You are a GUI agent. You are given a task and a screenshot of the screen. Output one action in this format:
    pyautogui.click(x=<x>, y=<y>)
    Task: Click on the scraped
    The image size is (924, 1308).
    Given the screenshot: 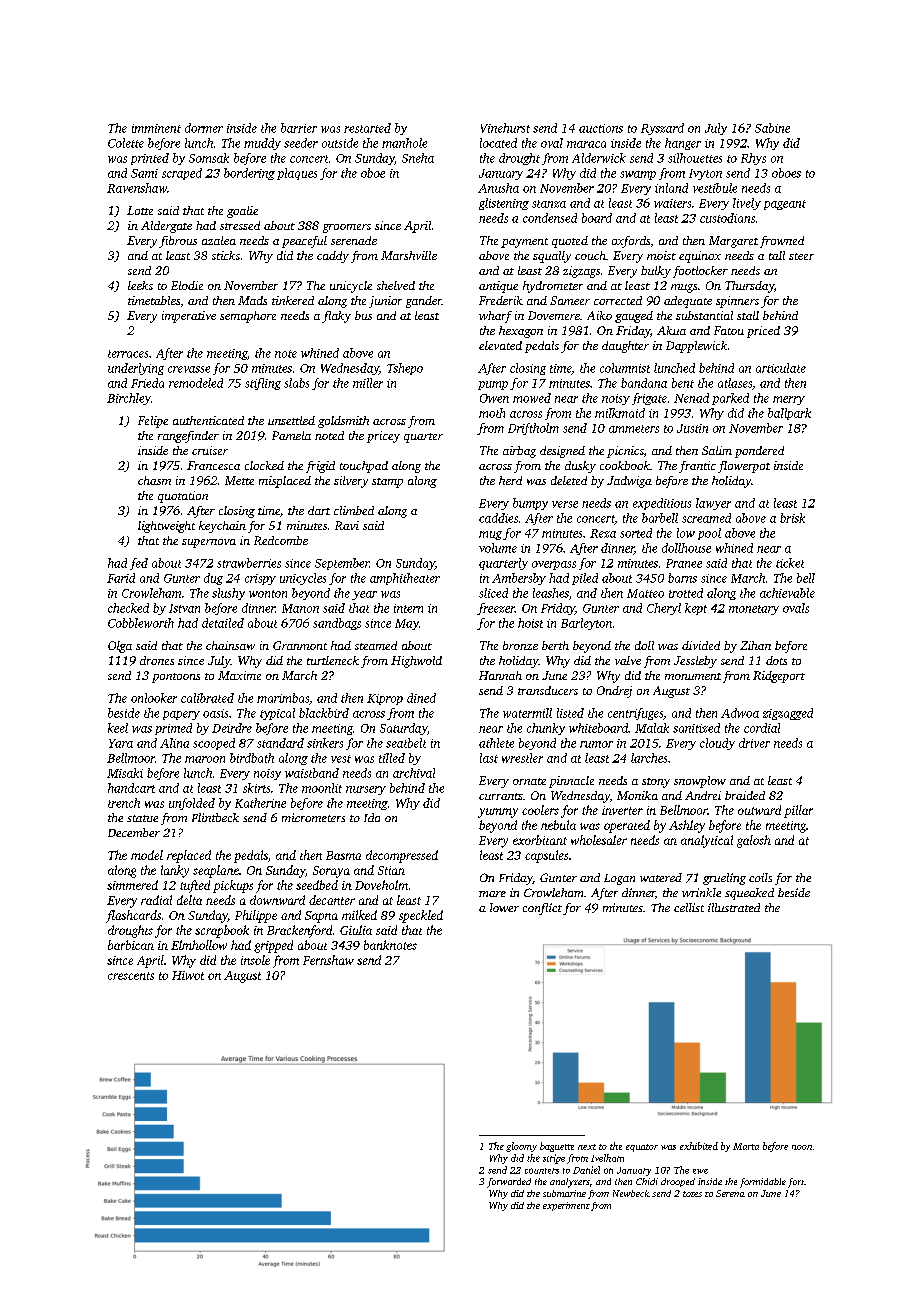 What is the action you would take?
    pyautogui.click(x=182, y=174)
